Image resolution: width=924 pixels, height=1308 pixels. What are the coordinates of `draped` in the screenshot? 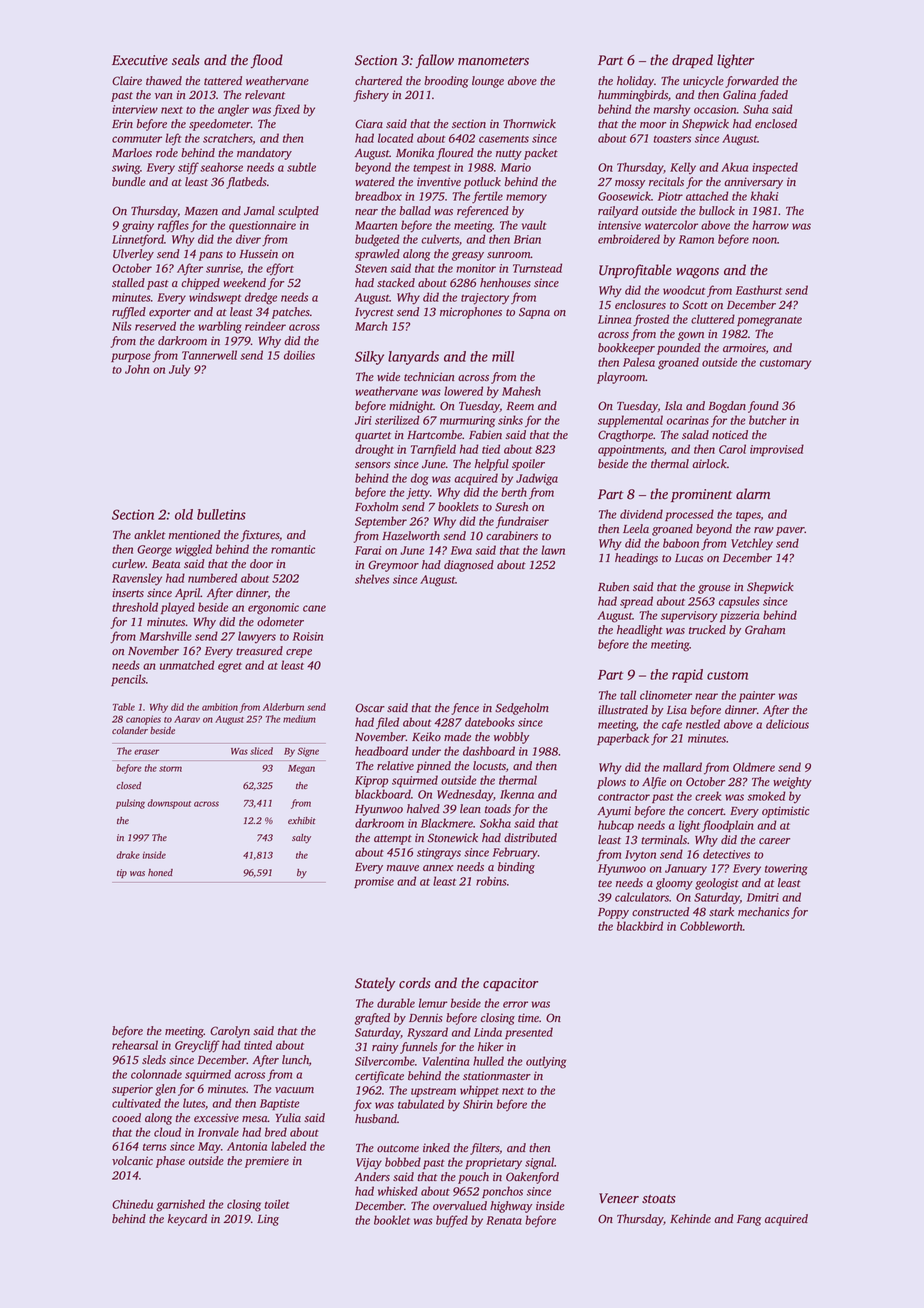 It's located at (692, 61).
